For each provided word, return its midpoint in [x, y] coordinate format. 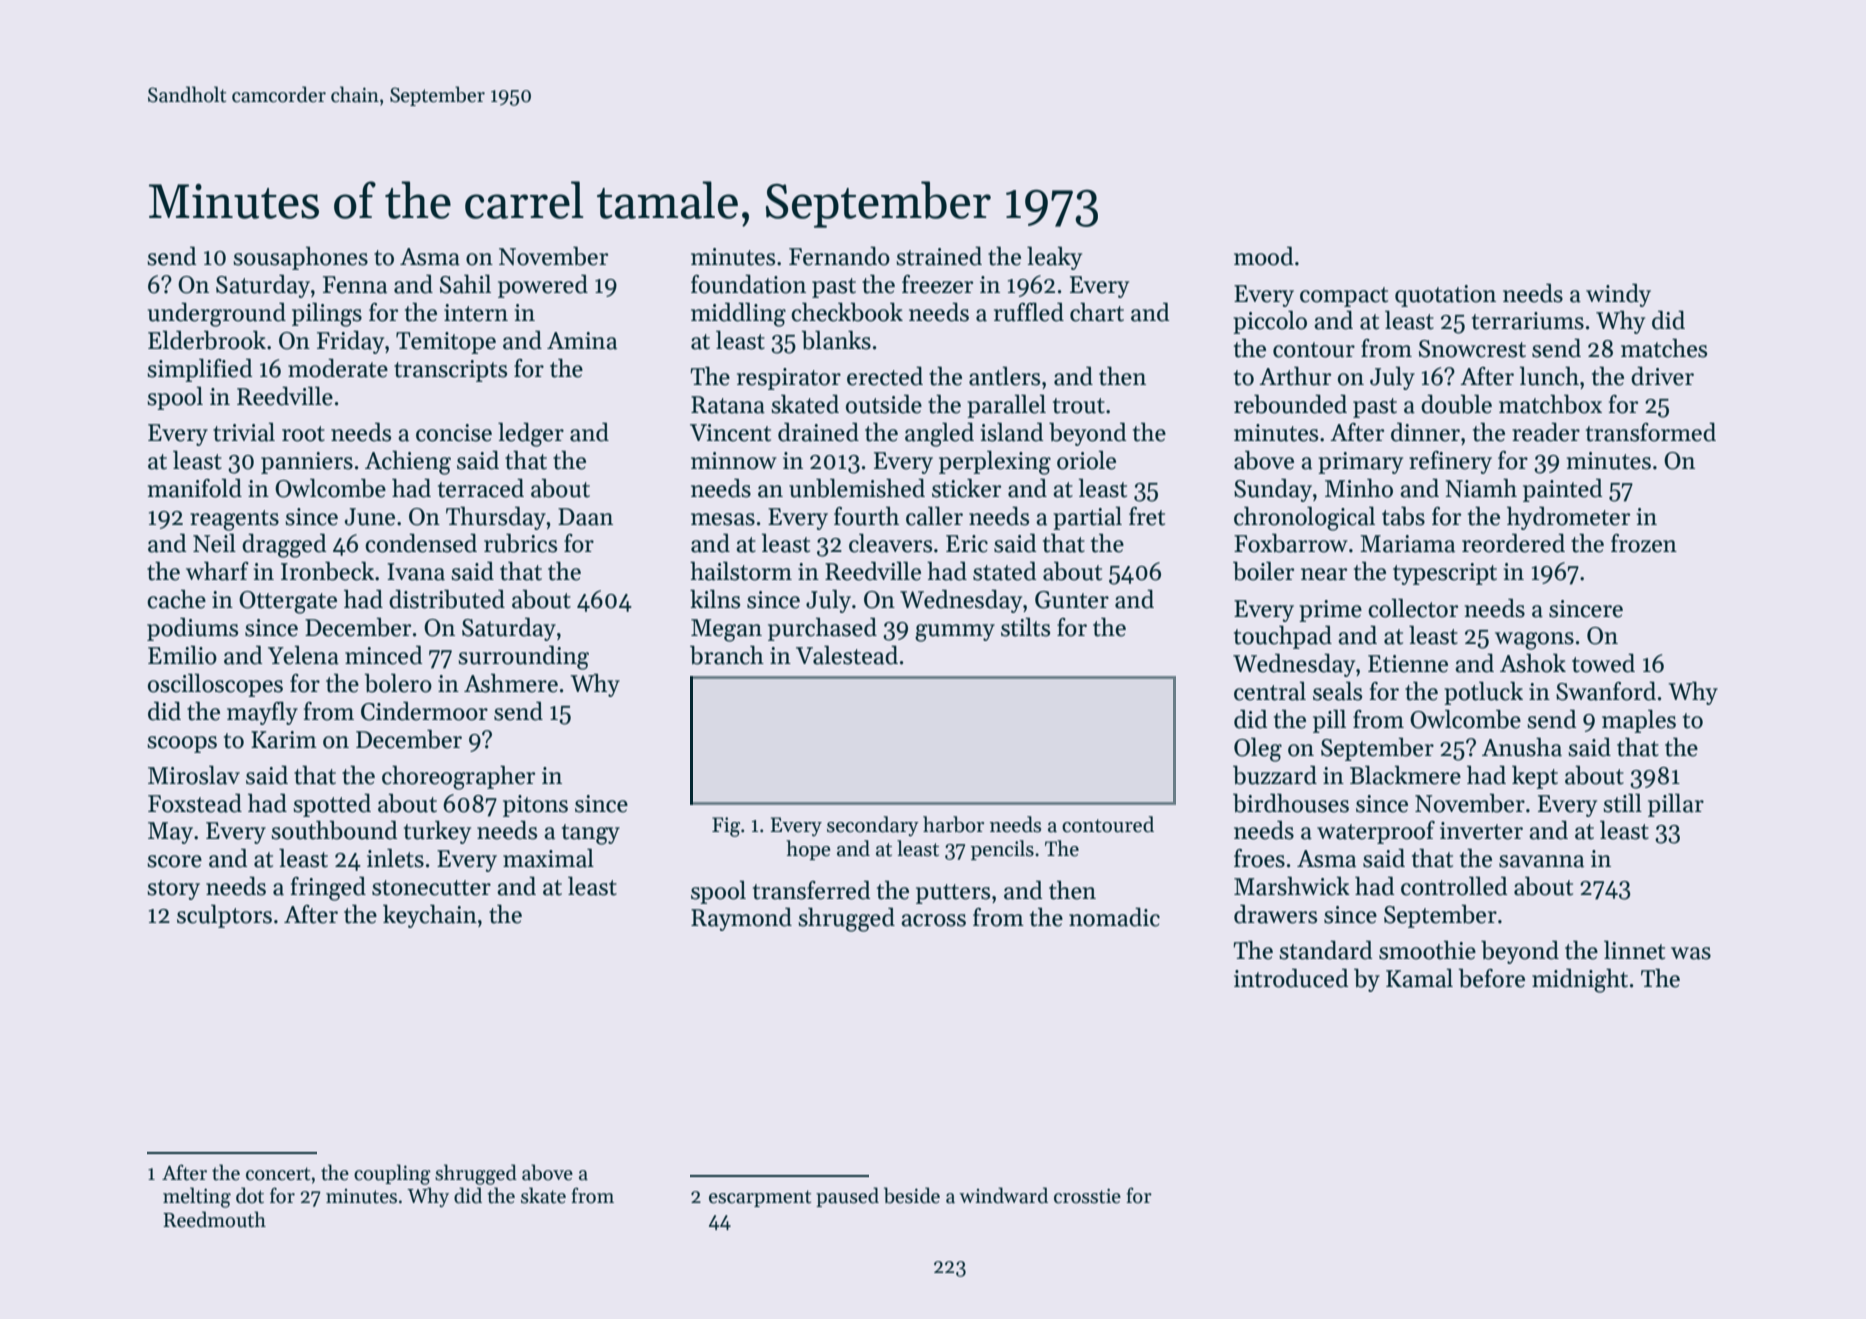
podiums [192, 629]
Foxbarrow [1291, 543]
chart [1097, 312]
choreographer [458, 777]
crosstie [1087, 1196]
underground [217, 314]
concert [278, 1174]
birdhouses [1291, 803]
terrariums [1528, 321]
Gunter [1072, 600]
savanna [1541, 861]
